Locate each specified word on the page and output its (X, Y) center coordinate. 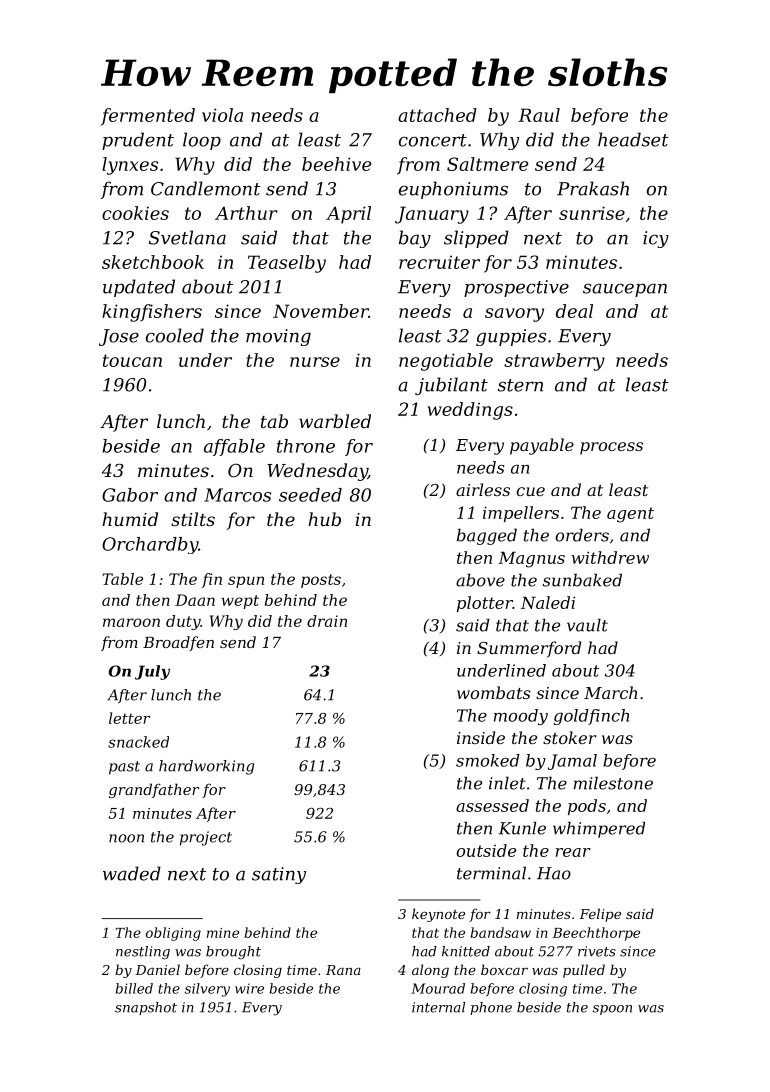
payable (542, 446)
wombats (494, 692)
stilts (193, 519)
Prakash (593, 188)
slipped (476, 239)
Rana (343, 970)
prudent (138, 141)
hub (324, 519)
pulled (584, 971)
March (610, 692)
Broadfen (178, 643)
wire (249, 989)
